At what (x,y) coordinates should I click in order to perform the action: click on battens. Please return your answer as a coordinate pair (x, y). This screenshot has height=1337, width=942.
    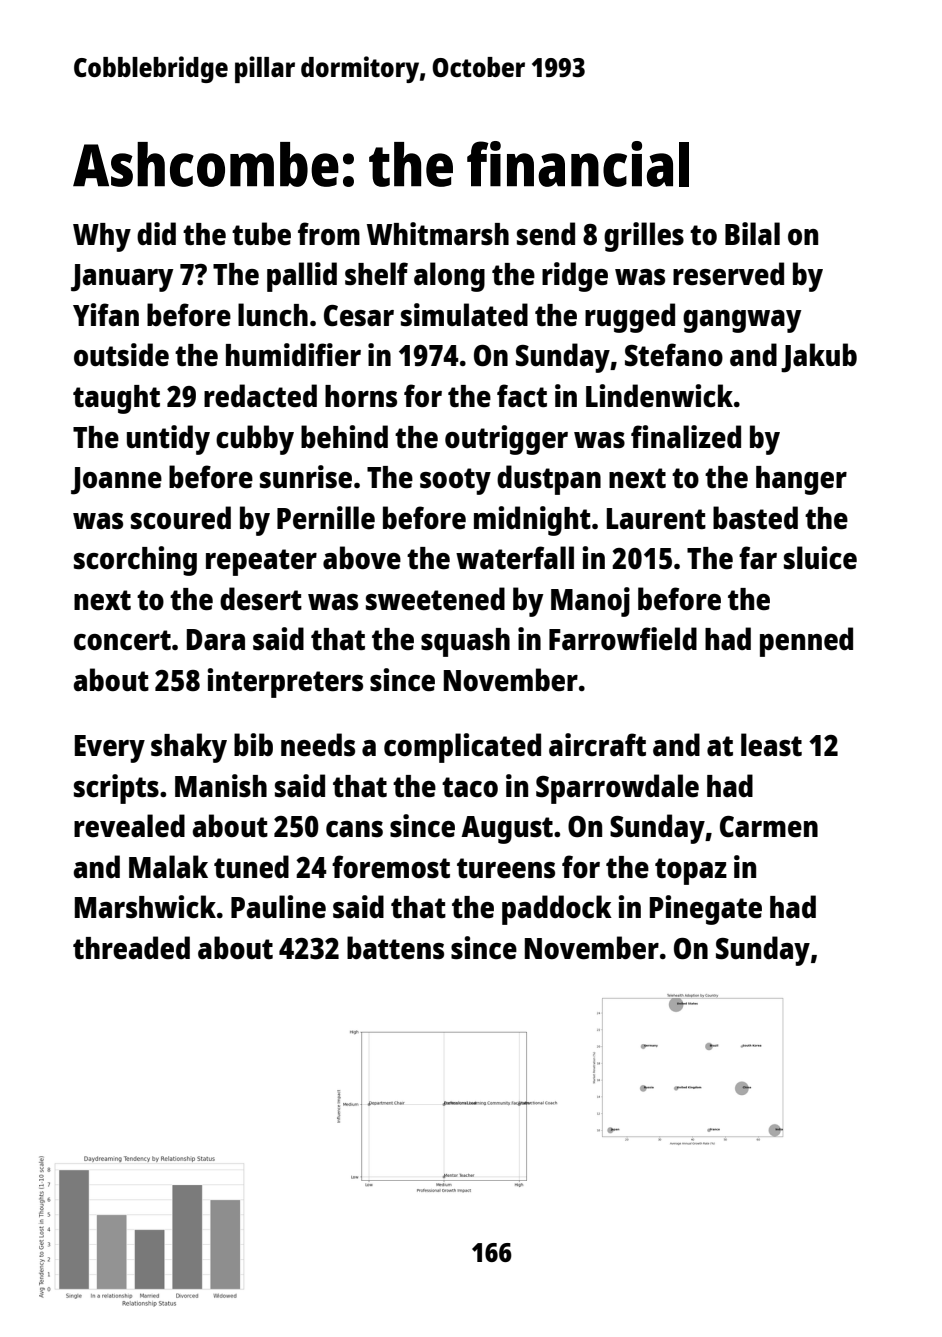
    Looking at the image, I should click on (395, 948).
